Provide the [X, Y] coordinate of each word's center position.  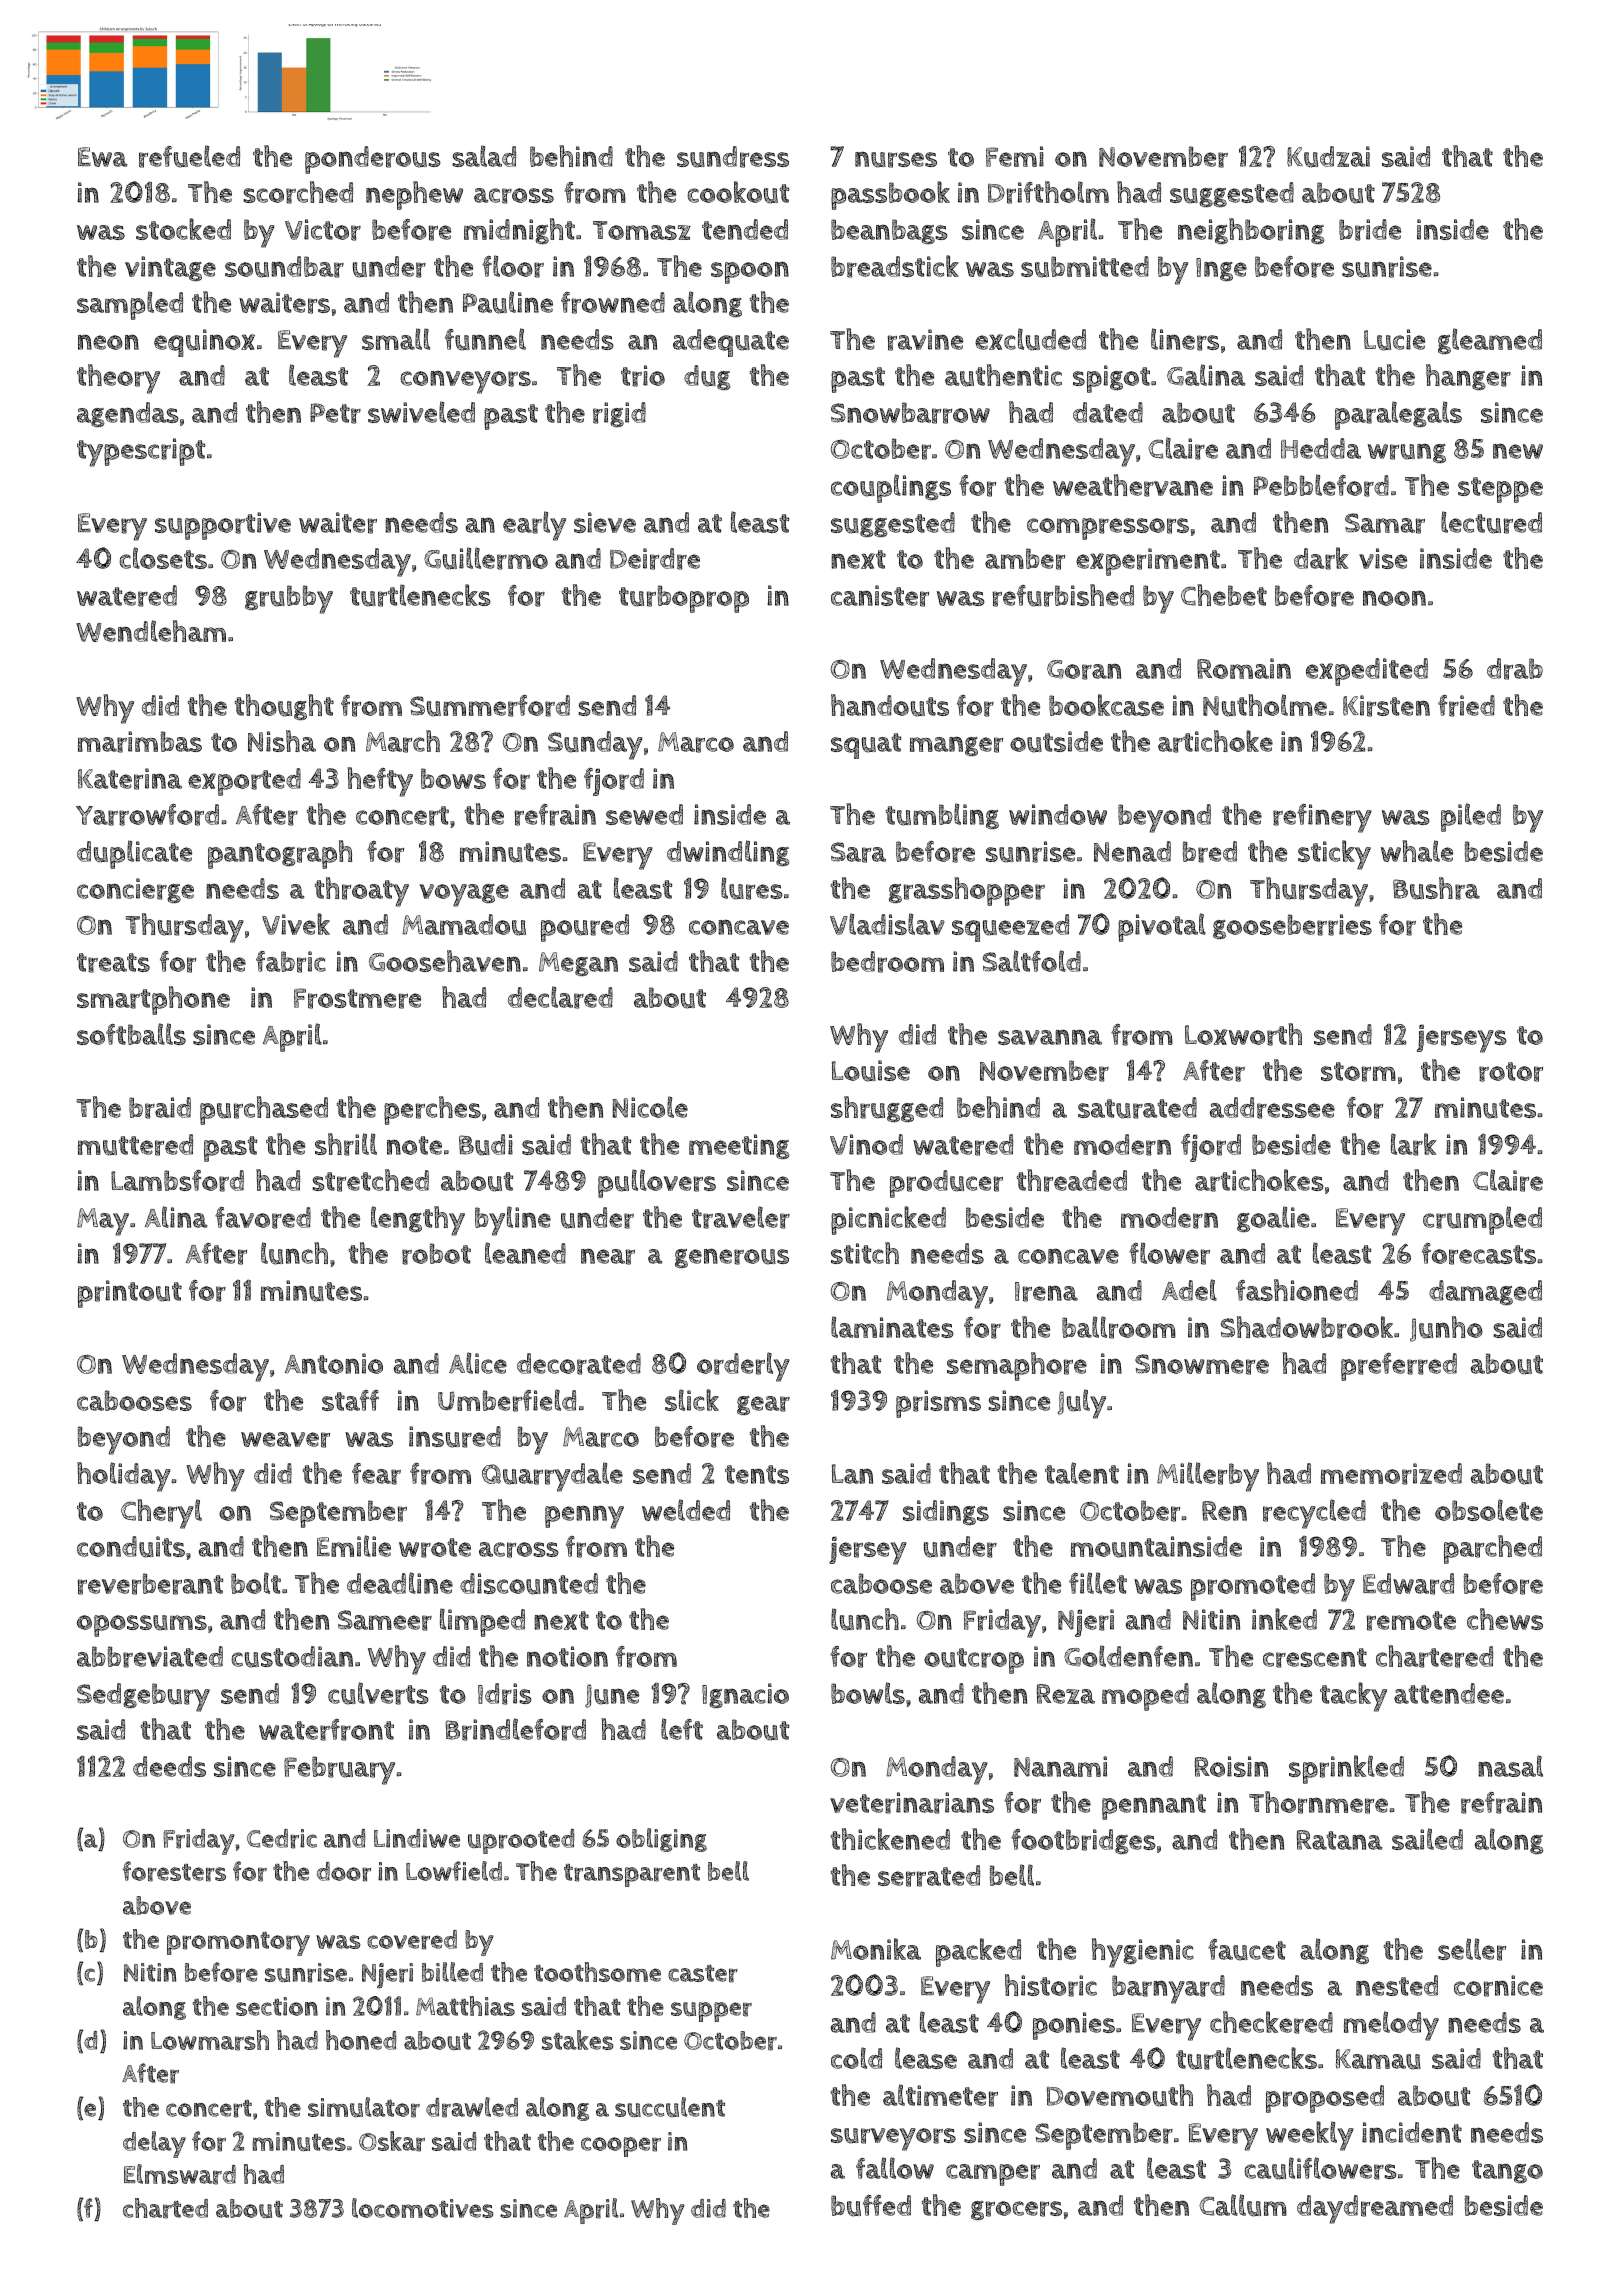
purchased [264, 1110]
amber [1025, 559]
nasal [1510, 1766]
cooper [621, 2147]
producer [946, 1184]
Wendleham [151, 631]
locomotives [423, 2208]
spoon [750, 273]
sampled [130, 305]
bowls [868, 1693]
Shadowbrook [1306, 1327]
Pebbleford [1321, 485]
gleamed [1490, 341]
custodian [292, 1657]
